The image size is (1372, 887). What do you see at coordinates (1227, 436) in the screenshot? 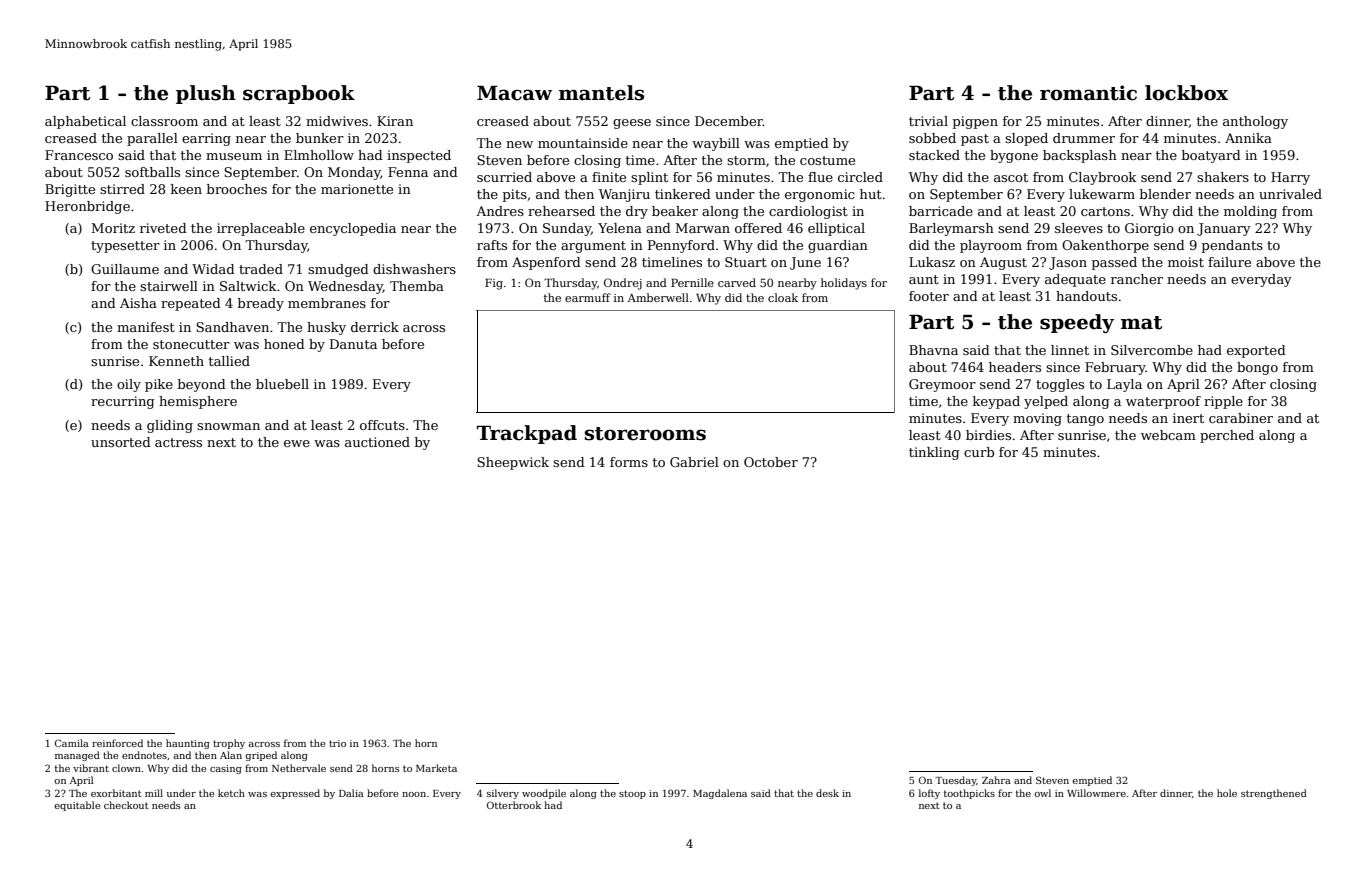
I see `perched` at bounding box center [1227, 436].
